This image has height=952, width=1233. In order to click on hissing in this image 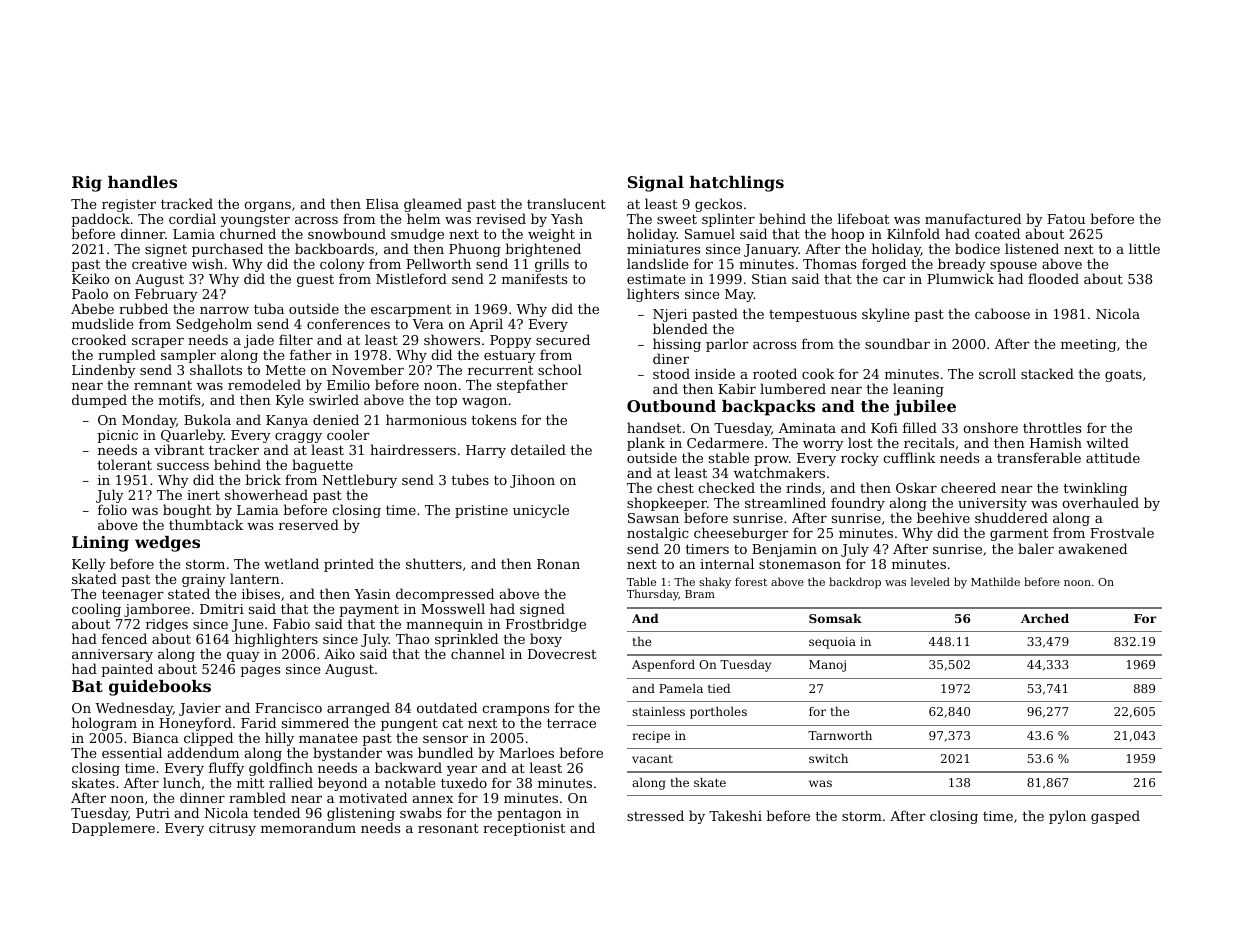, I will do `click(677, 345)`.
